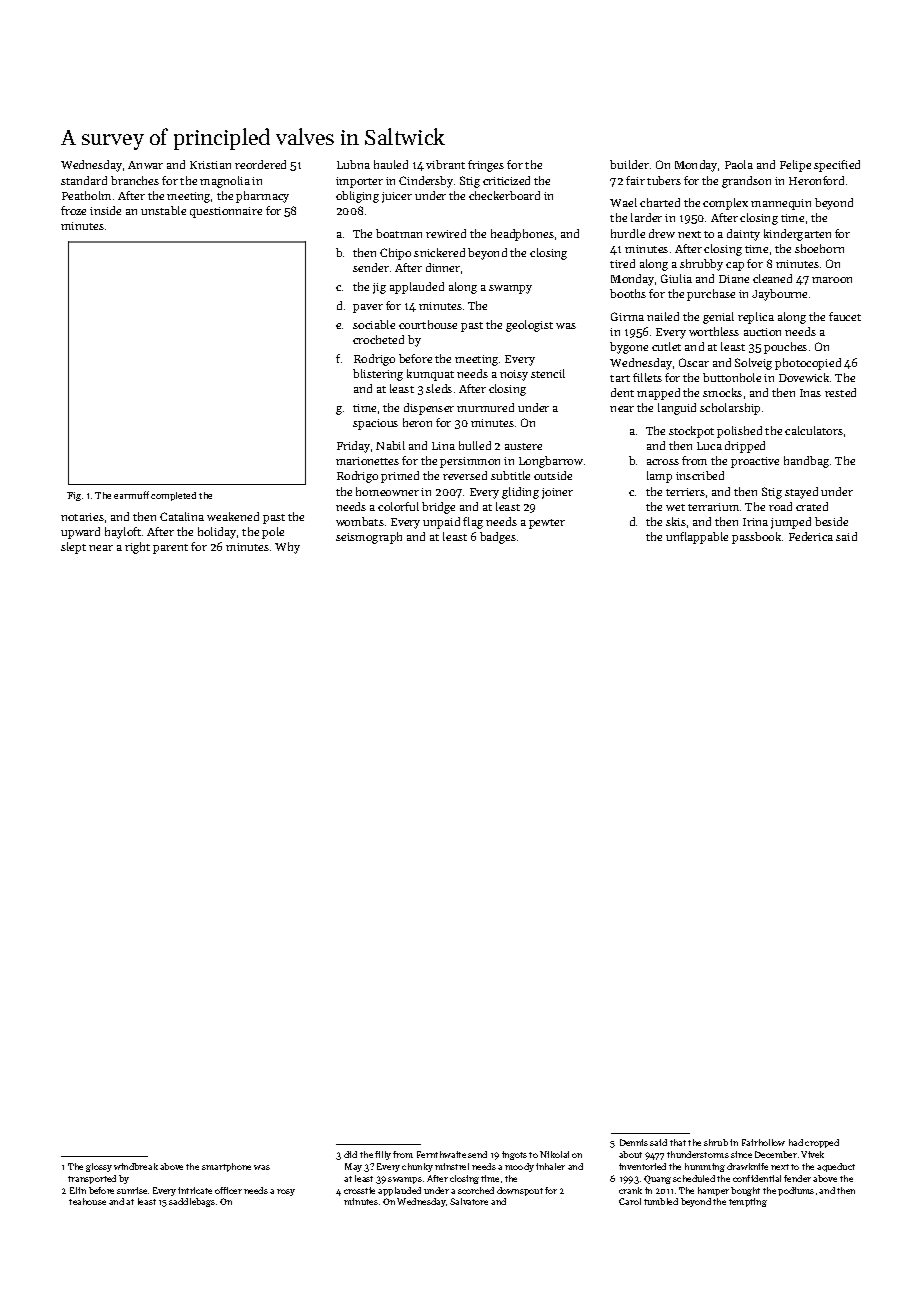 This screenshot has width=924, height=1308. Describe the element at coordinates (522, 235) in the screenshot. I see `headphones` at that location.
